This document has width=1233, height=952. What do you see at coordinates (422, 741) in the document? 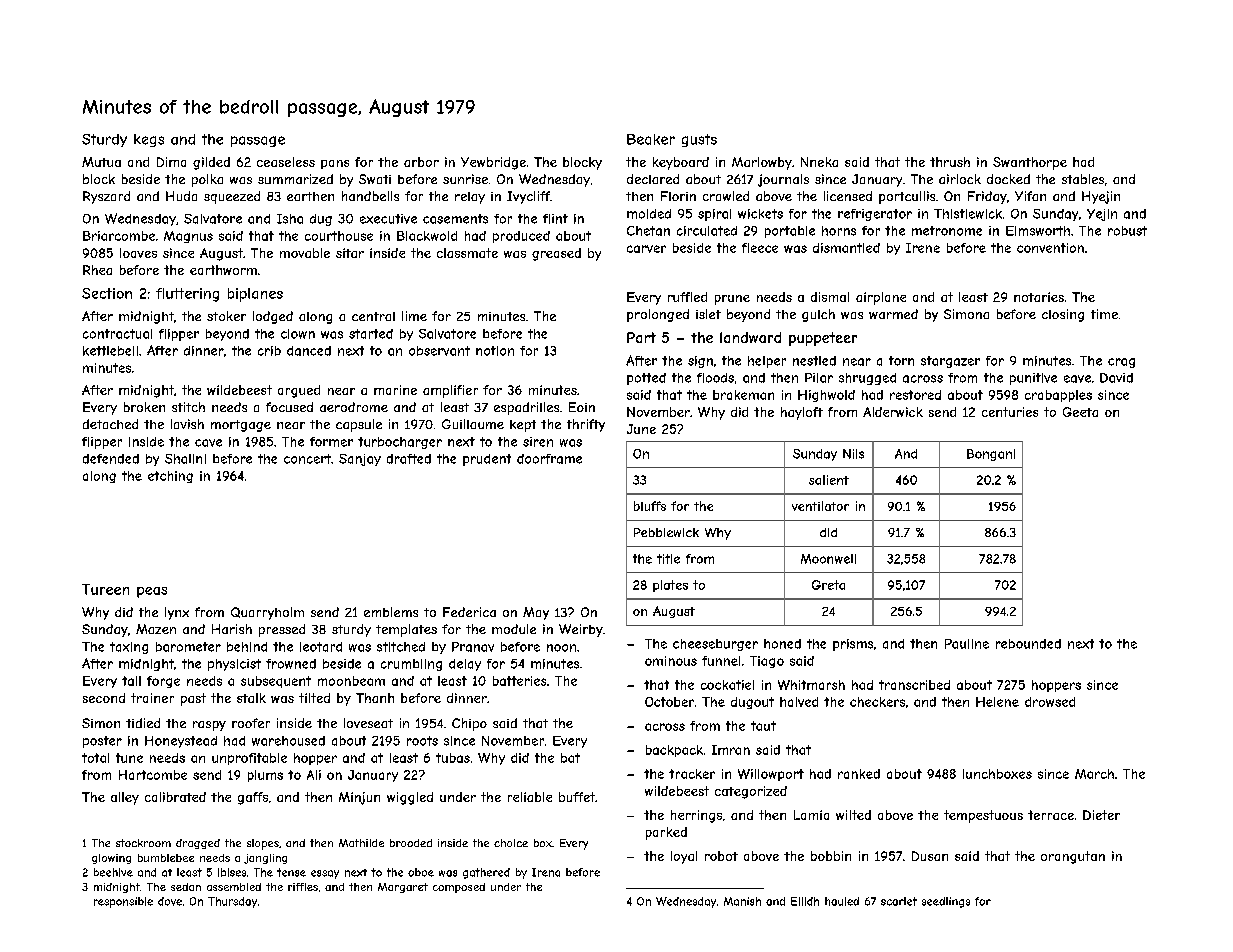
I see `roots` at bounding box center [422, 741].
